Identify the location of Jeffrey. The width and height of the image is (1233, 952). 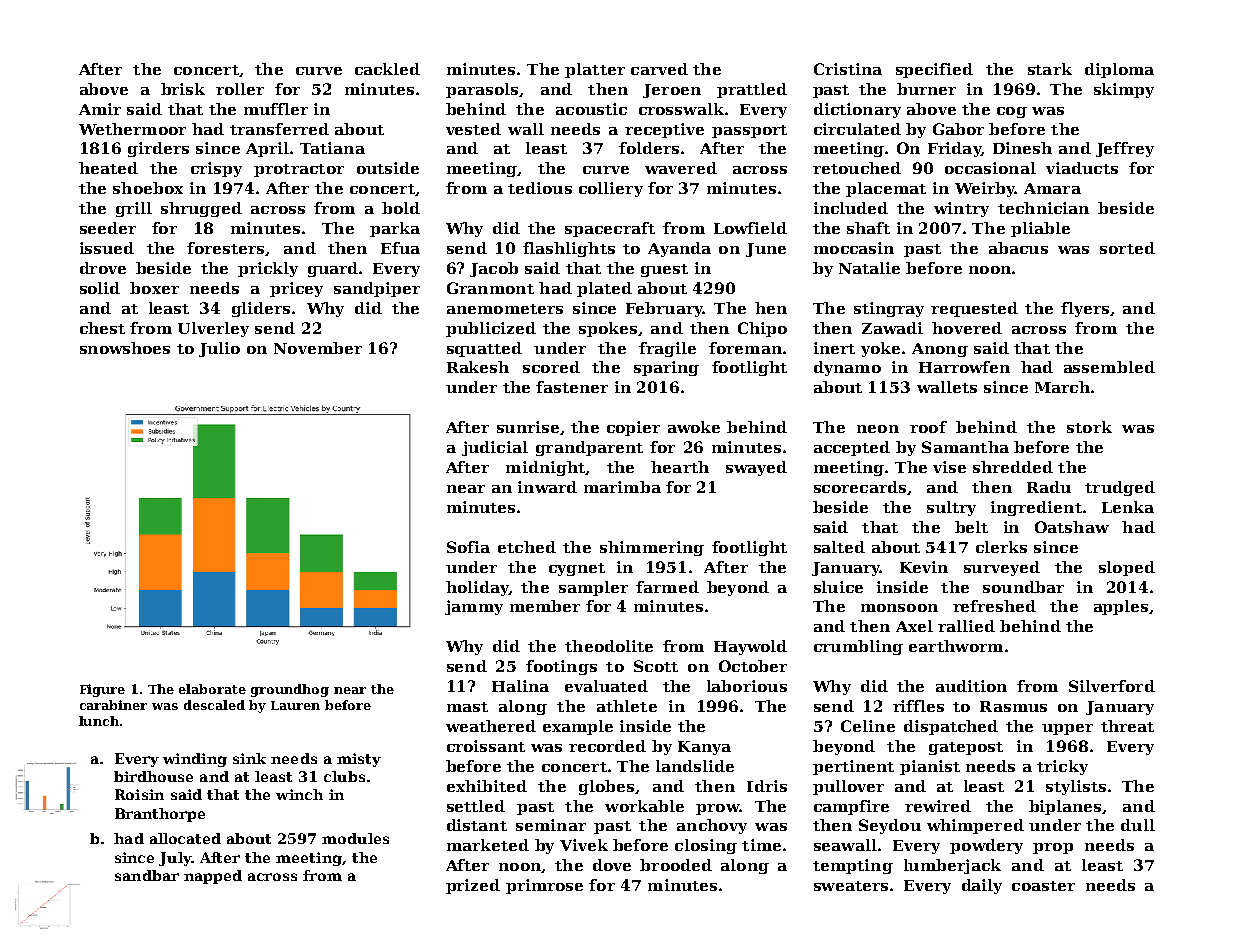
(1125, 149).
